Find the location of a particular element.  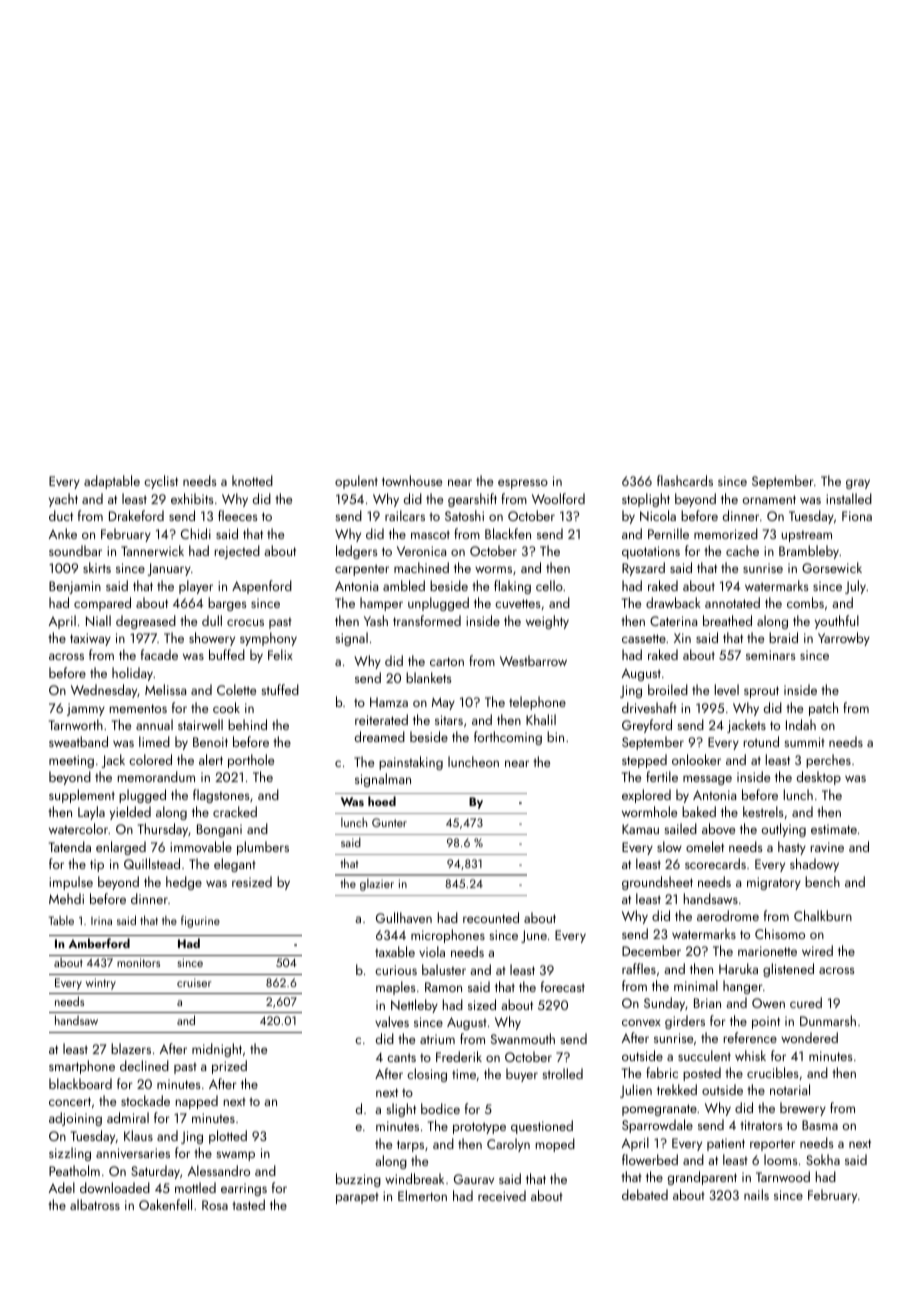

strolled is located at coordinates (562, 1073).
